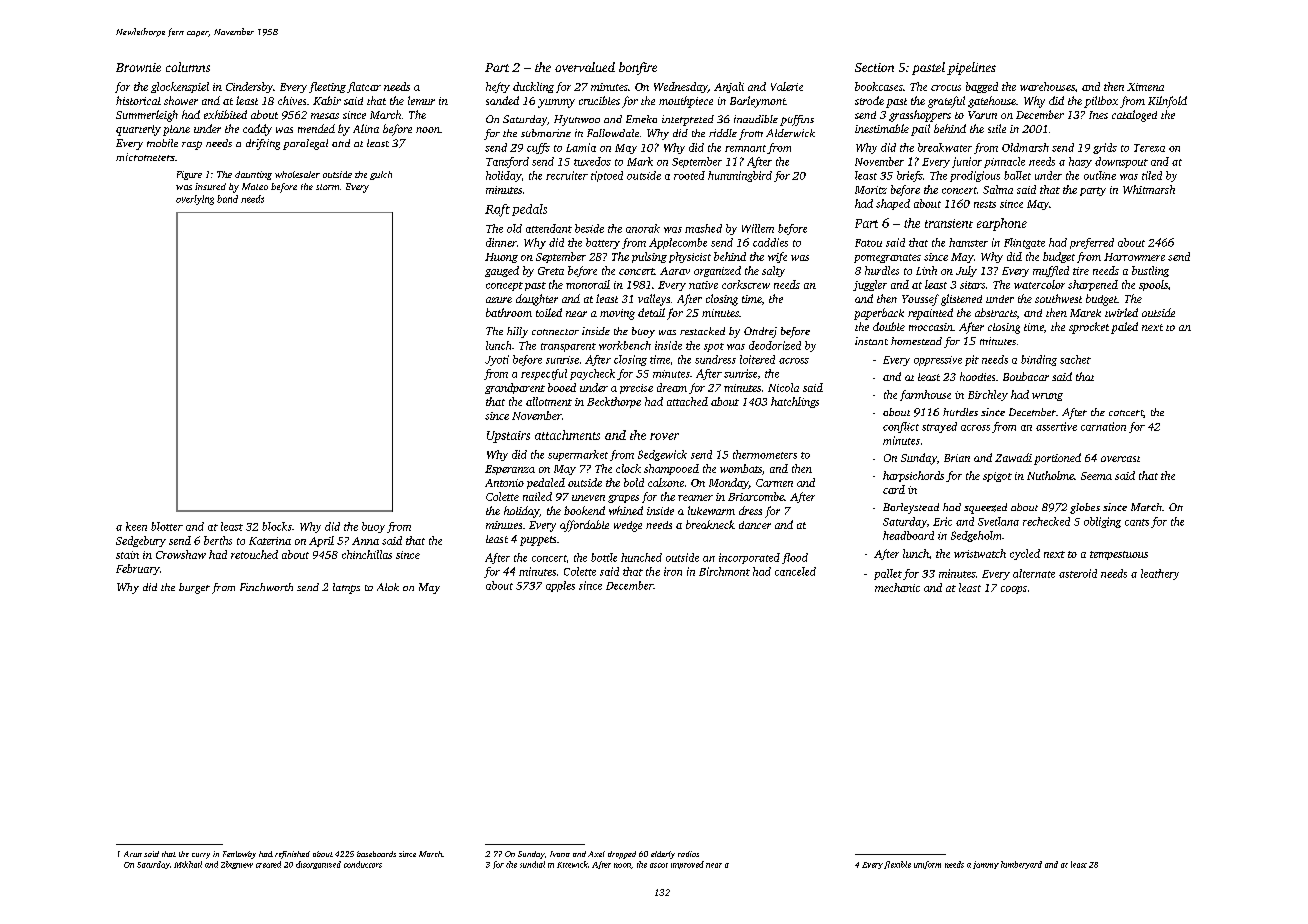  Describe the element at coordinates (188, 864) in the image. I see `Mikhail` at that location.
